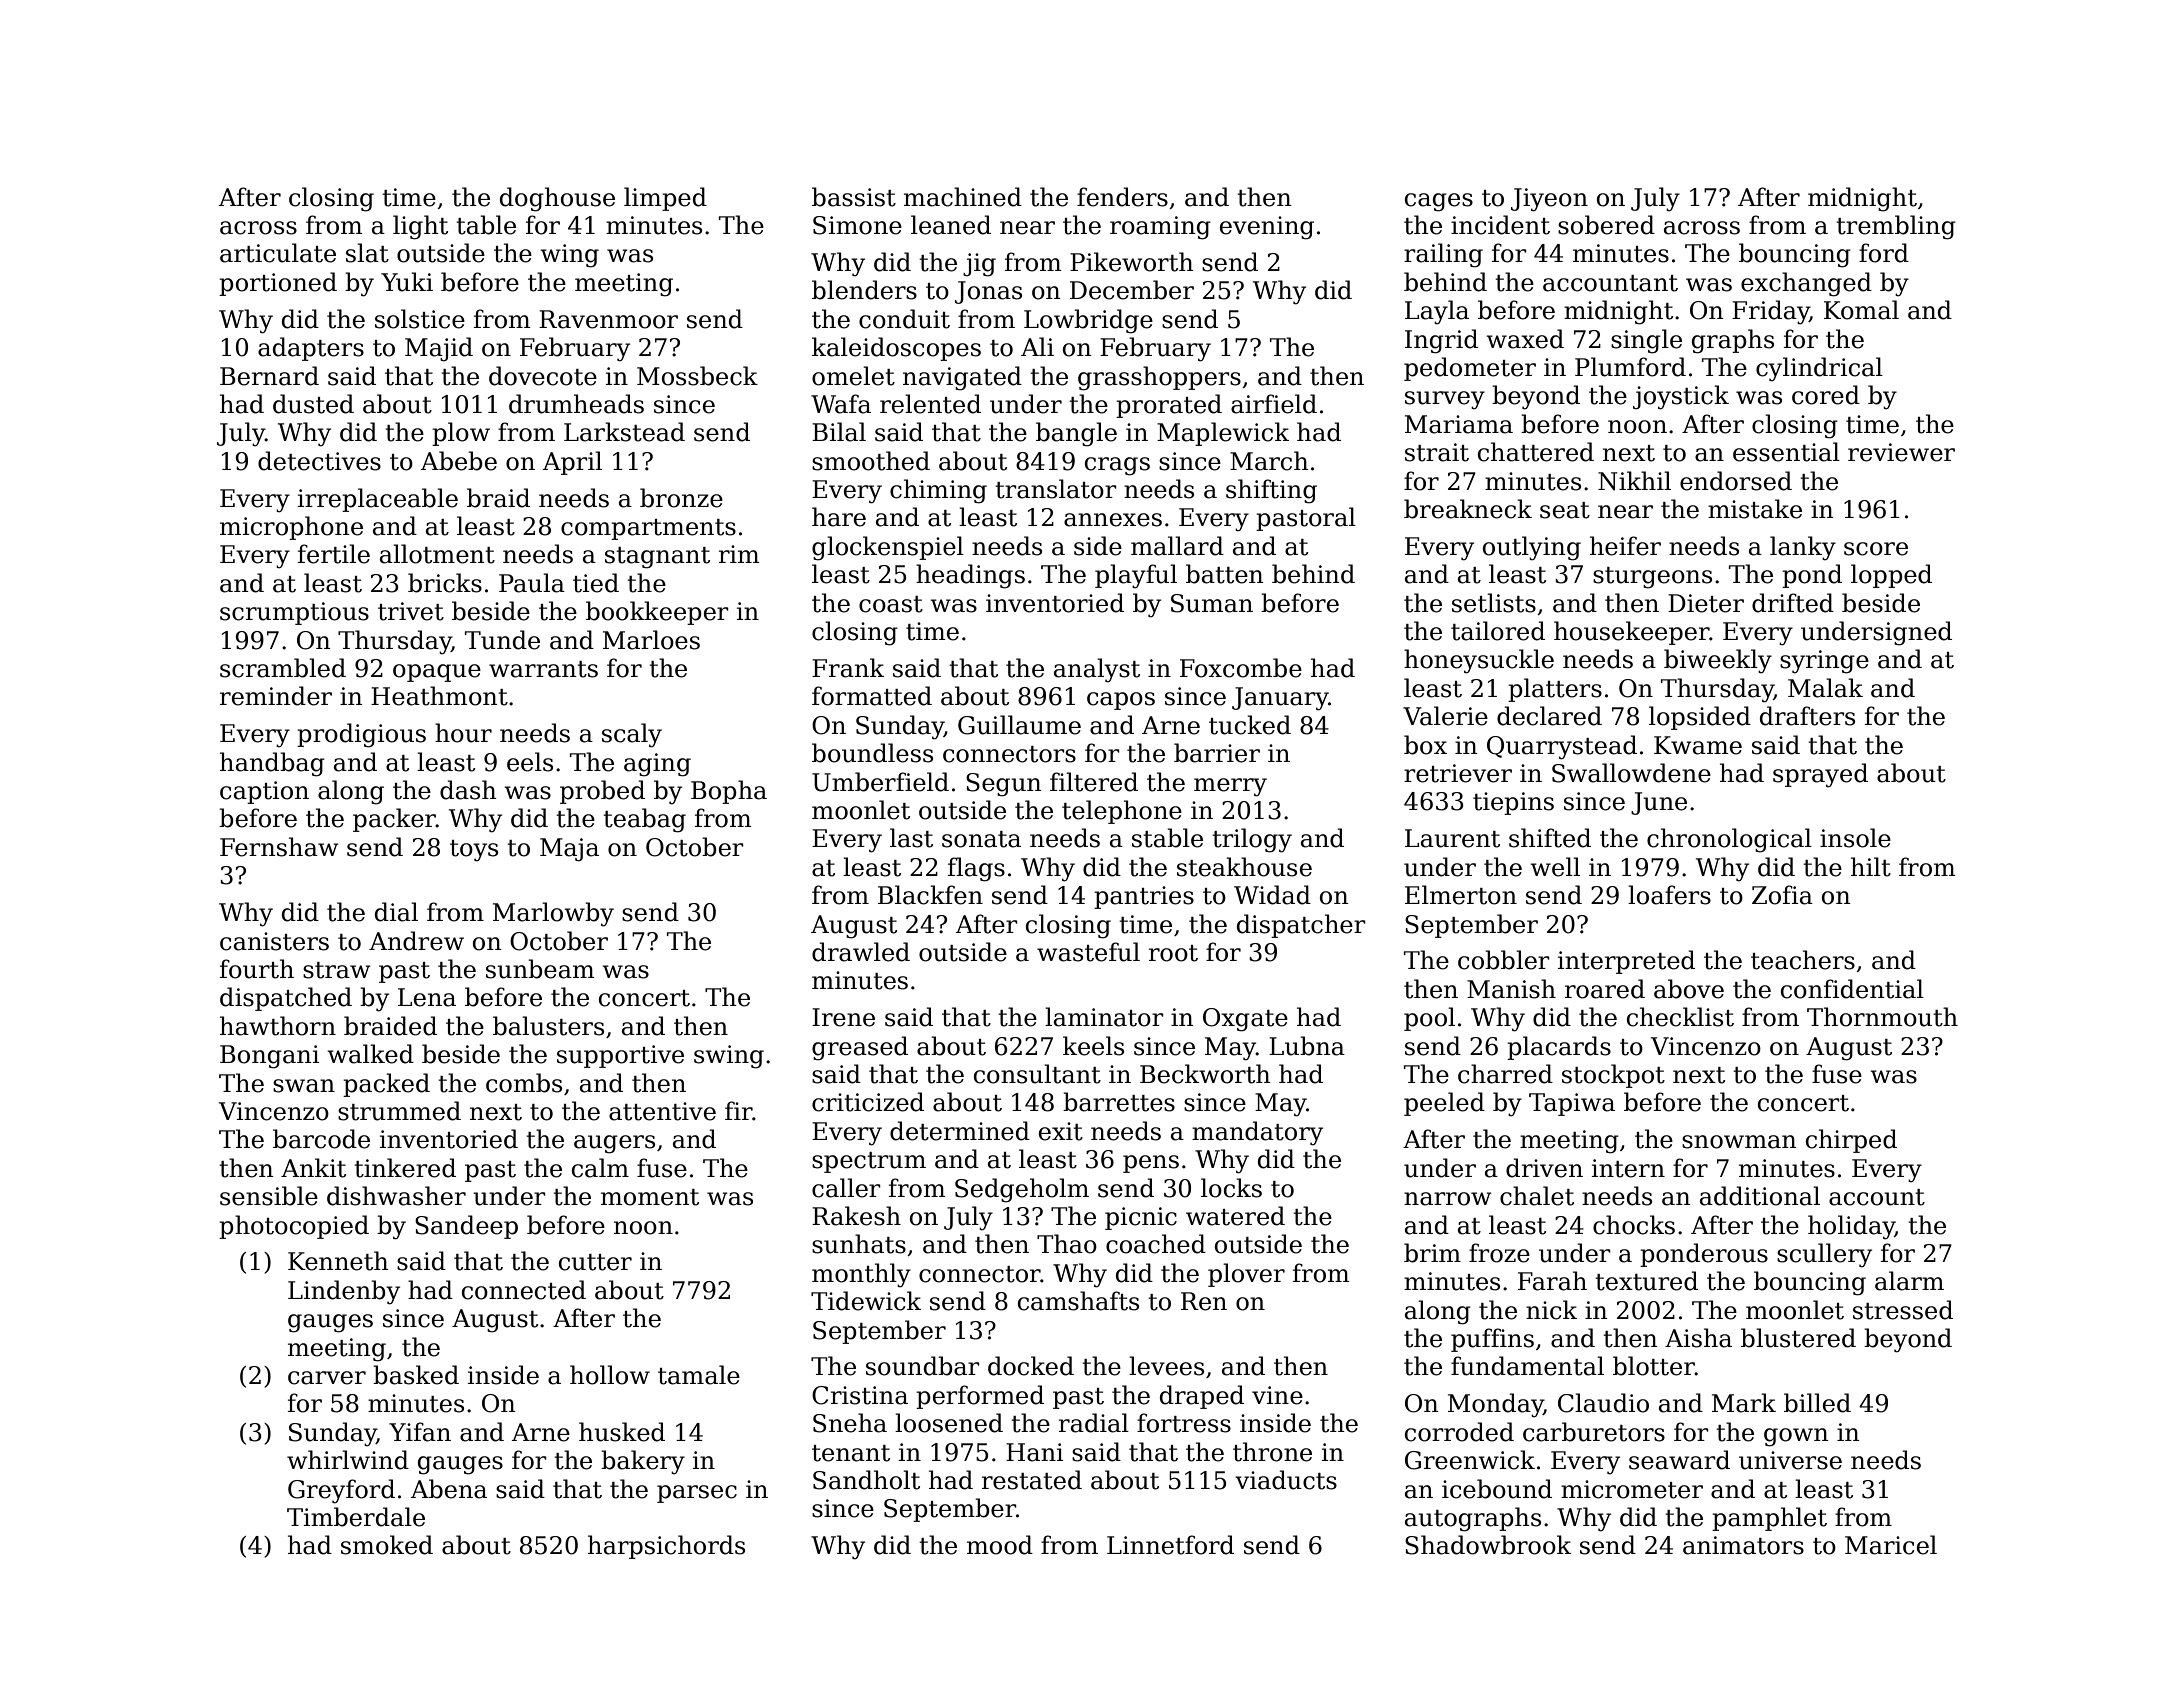  Describe the element at coordinates (1901, 452) in the screenshot. I see `reviewer` at that location.
